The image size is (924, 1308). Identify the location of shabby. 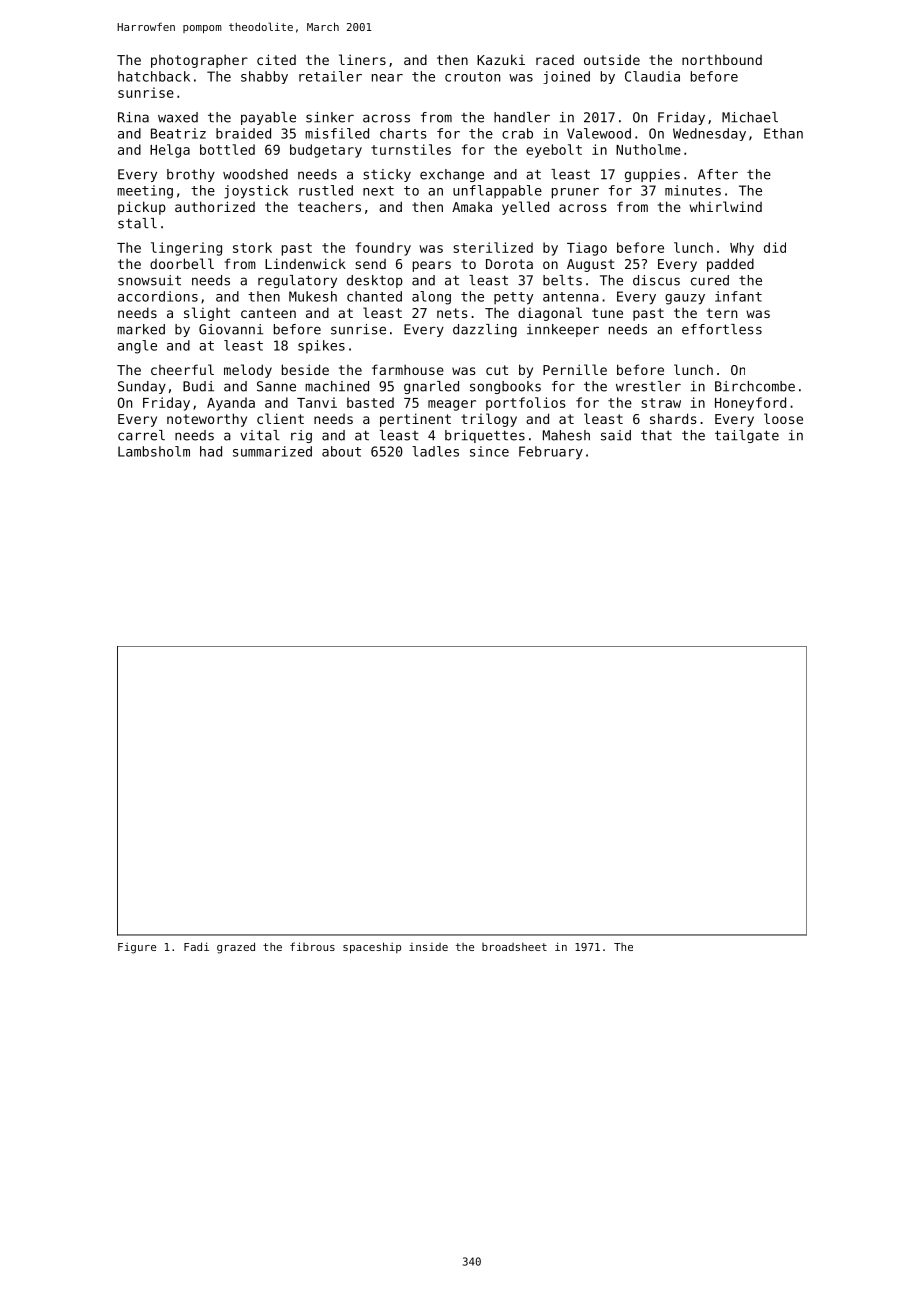
(264, 77).
